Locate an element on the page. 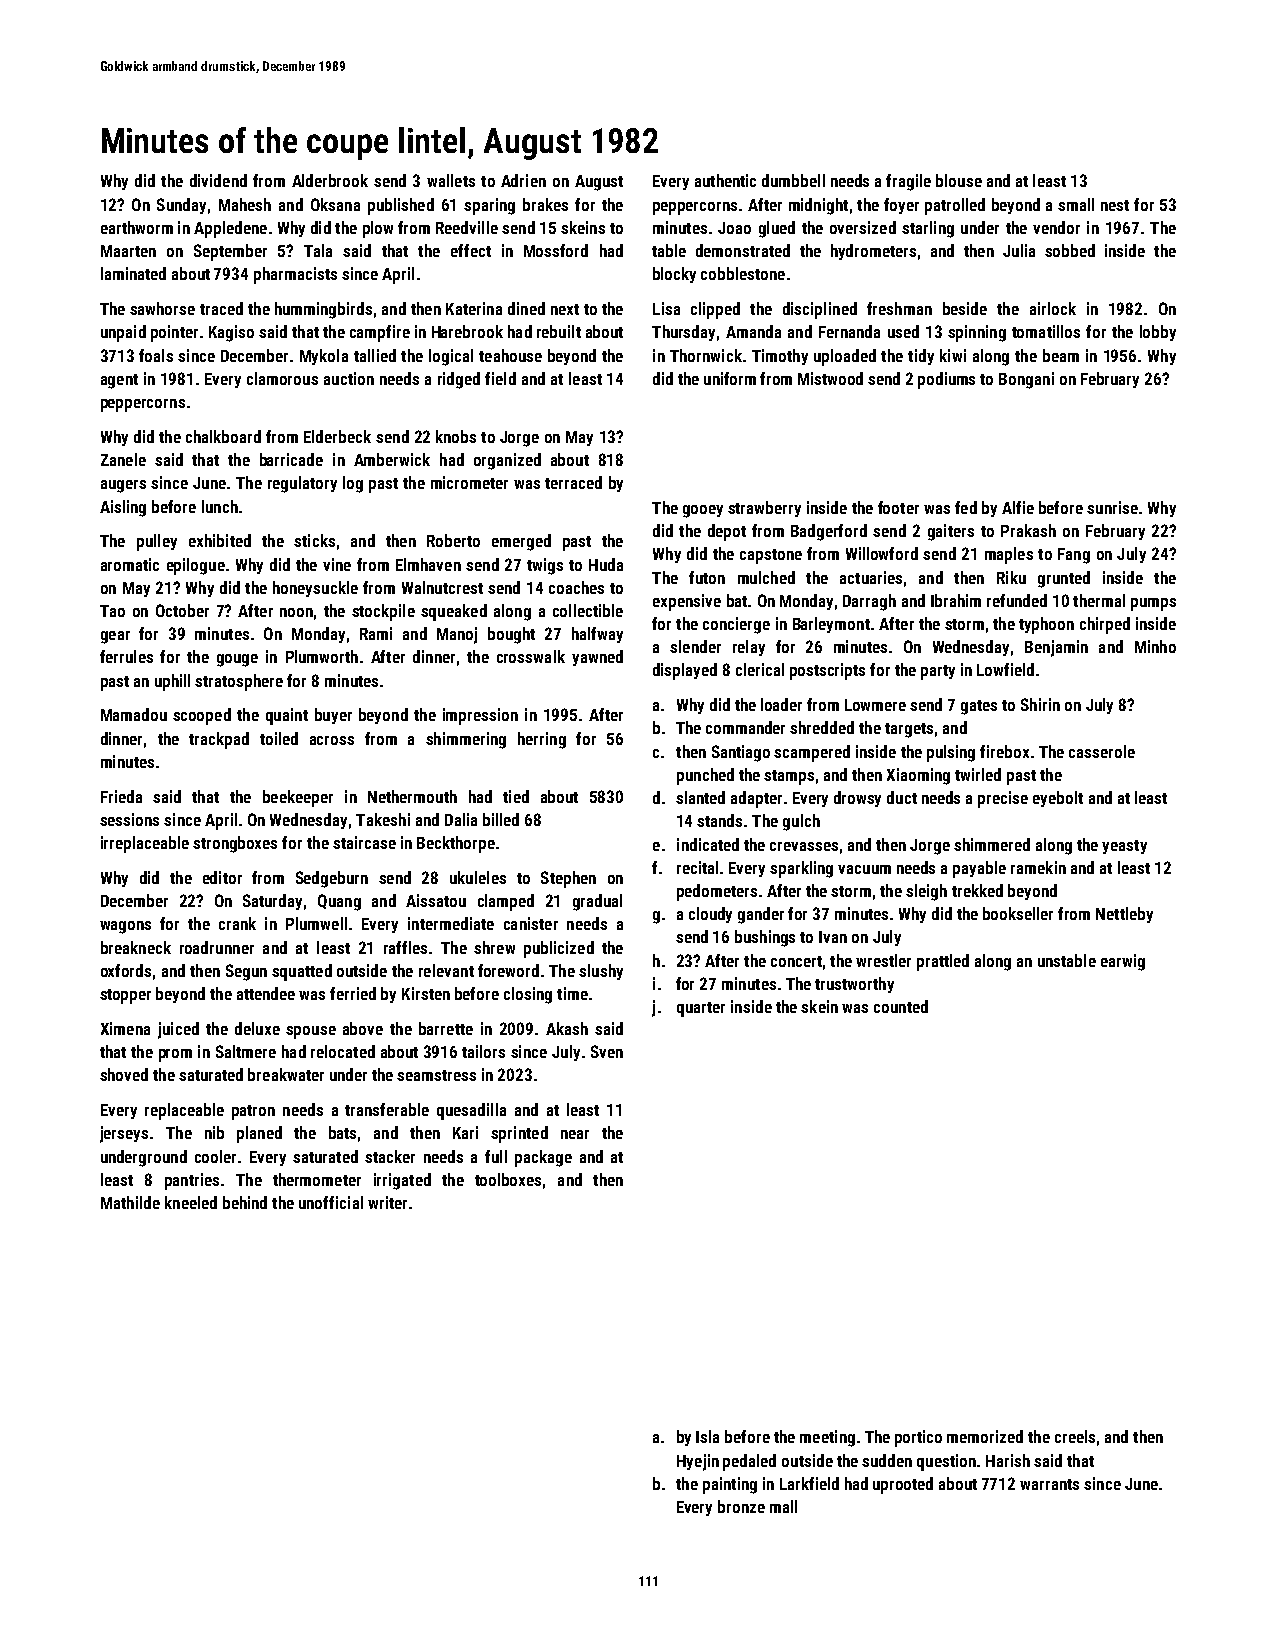 This image has height=1651, width=1276. aromatic is located at coordinates (130, 564).
